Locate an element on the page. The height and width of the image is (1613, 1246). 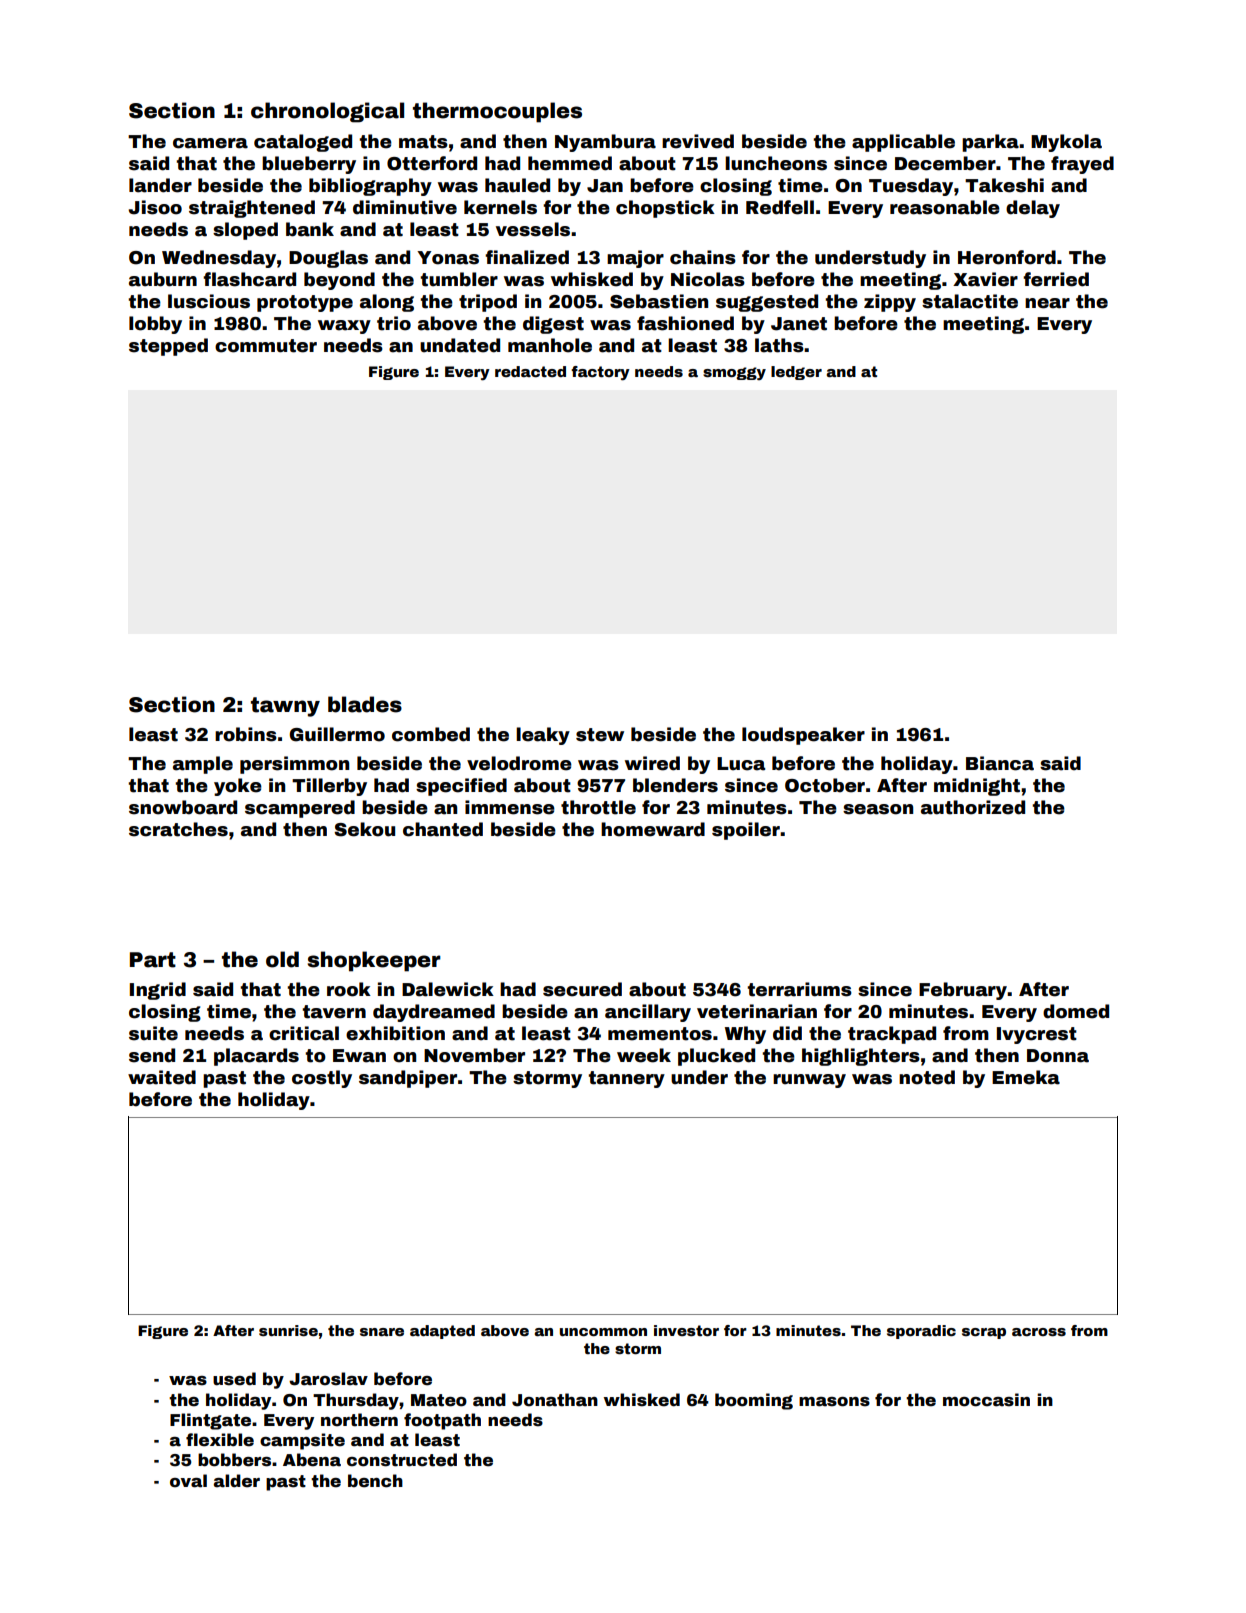
ledger is located at coordinates (796, 373).
